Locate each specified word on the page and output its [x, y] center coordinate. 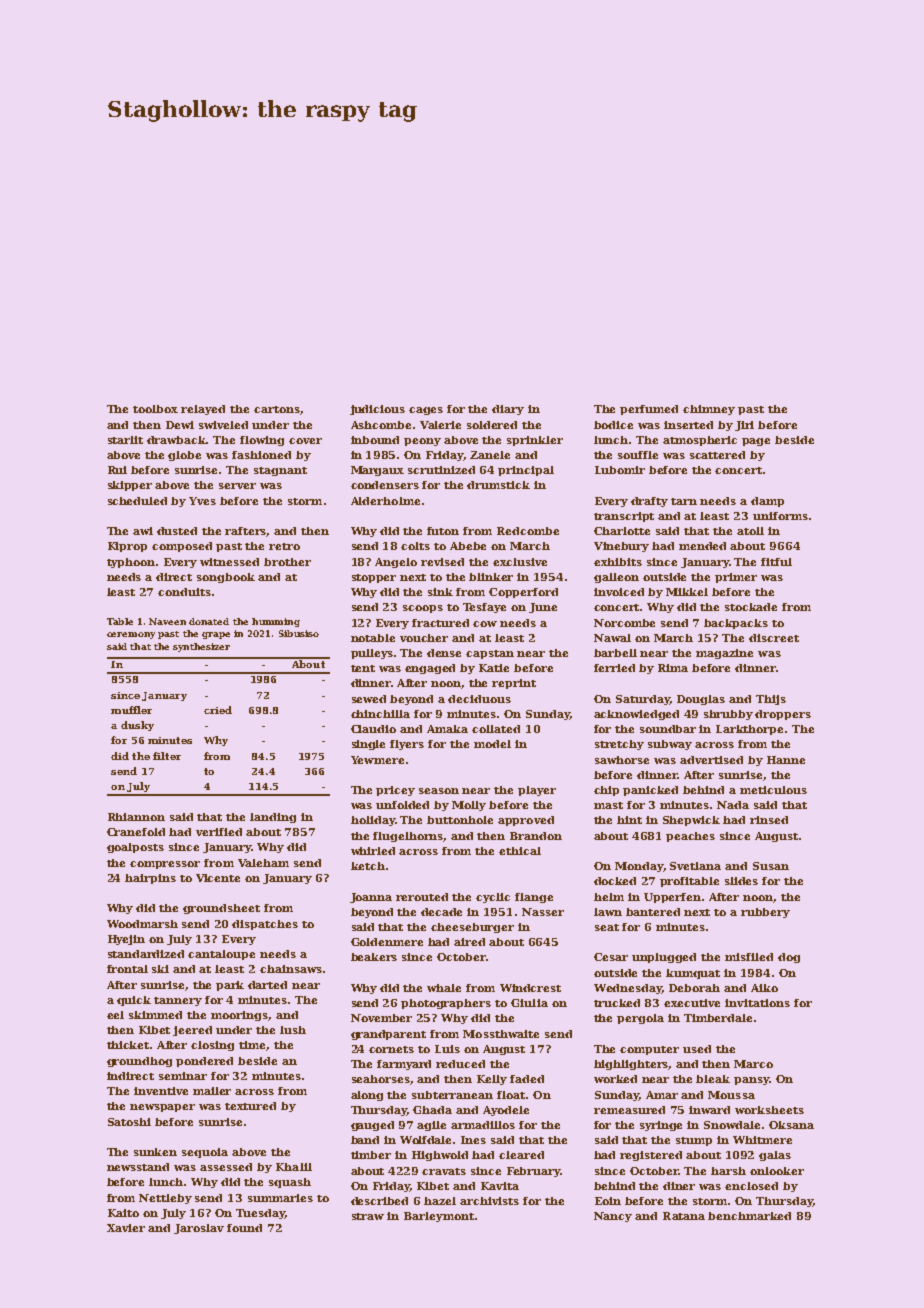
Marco [753, 1064]
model [492, 744]
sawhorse [622, 760]
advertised [711, 760]
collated [496, 729]
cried [218, 710]
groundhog [139, 1062]
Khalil [294, 1167]
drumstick [498, 485]
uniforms [780, 516]
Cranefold [136, 832]
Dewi [180, 425]
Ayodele [506, 1111]
